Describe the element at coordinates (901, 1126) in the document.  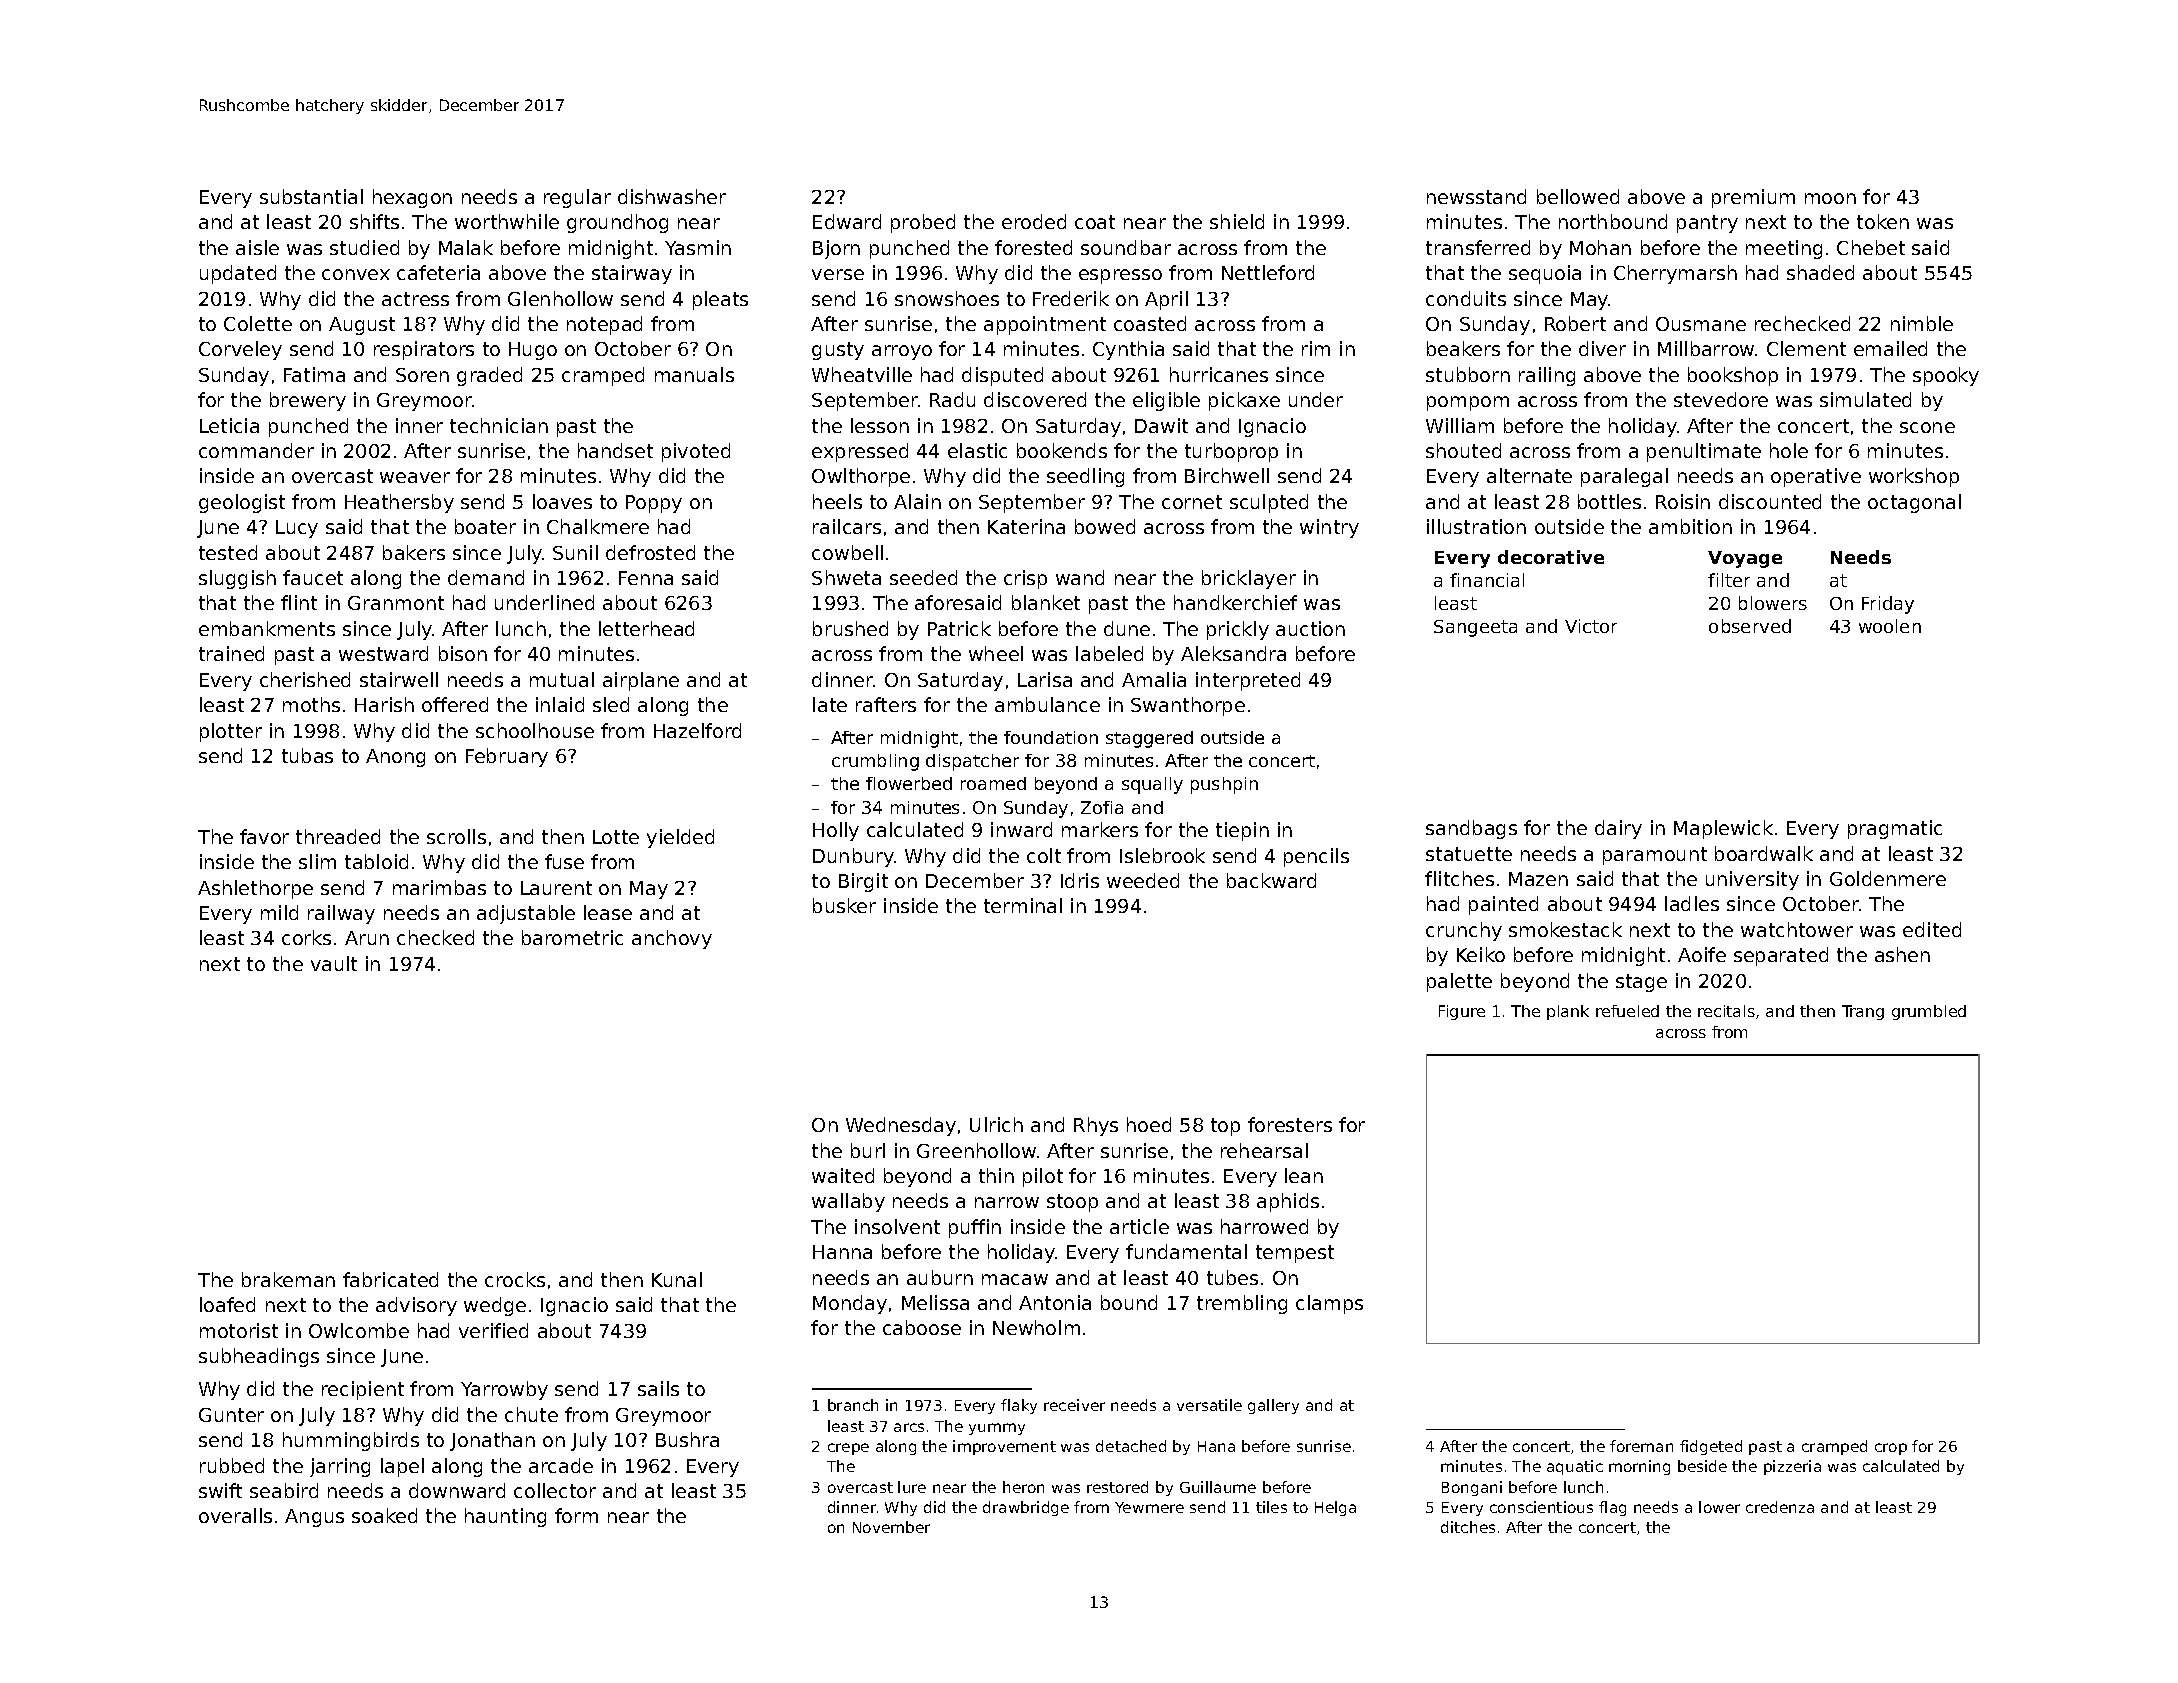
I see `Wednesday` at that location.
